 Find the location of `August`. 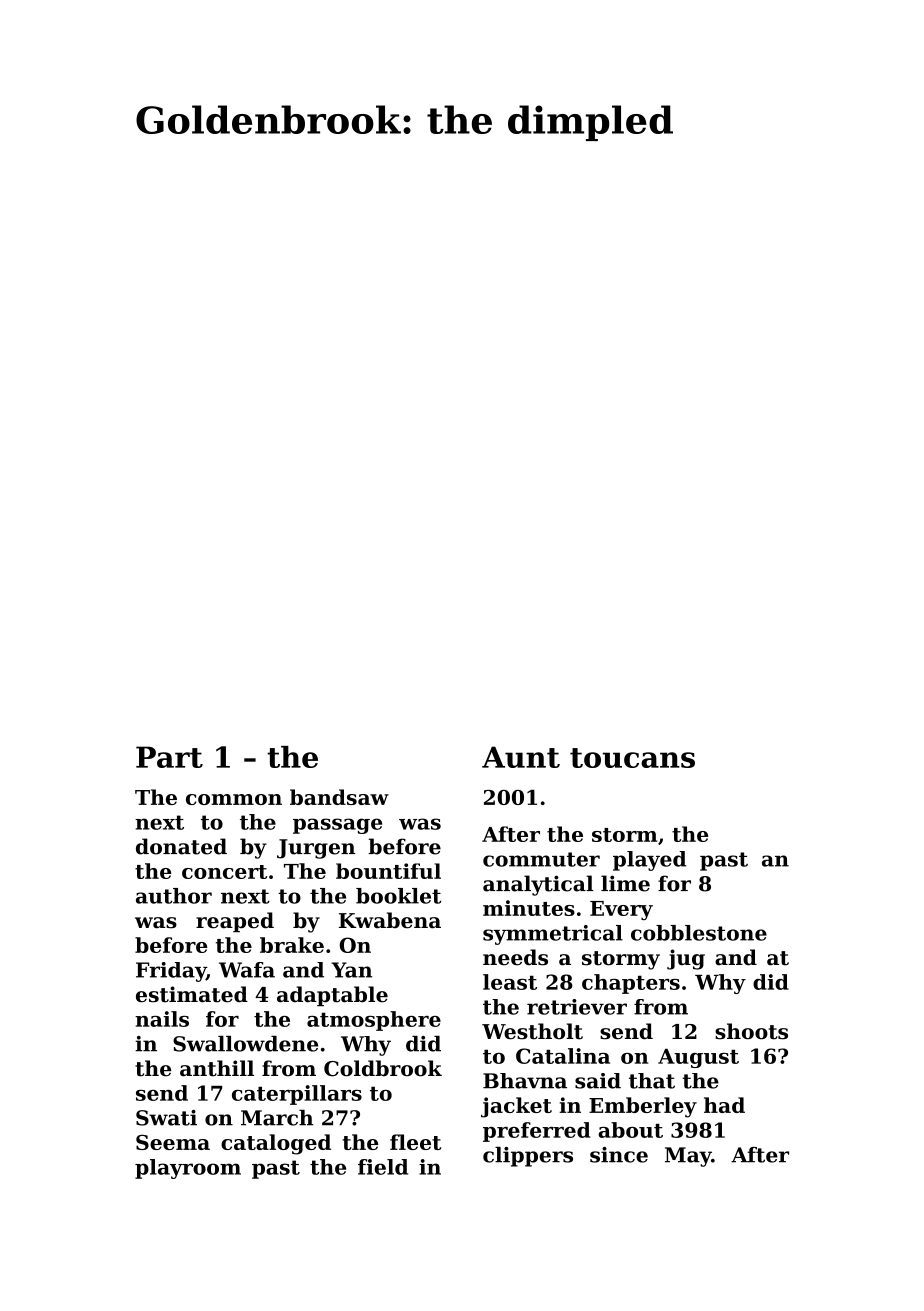

August is located at coordinates (698, 1058).
